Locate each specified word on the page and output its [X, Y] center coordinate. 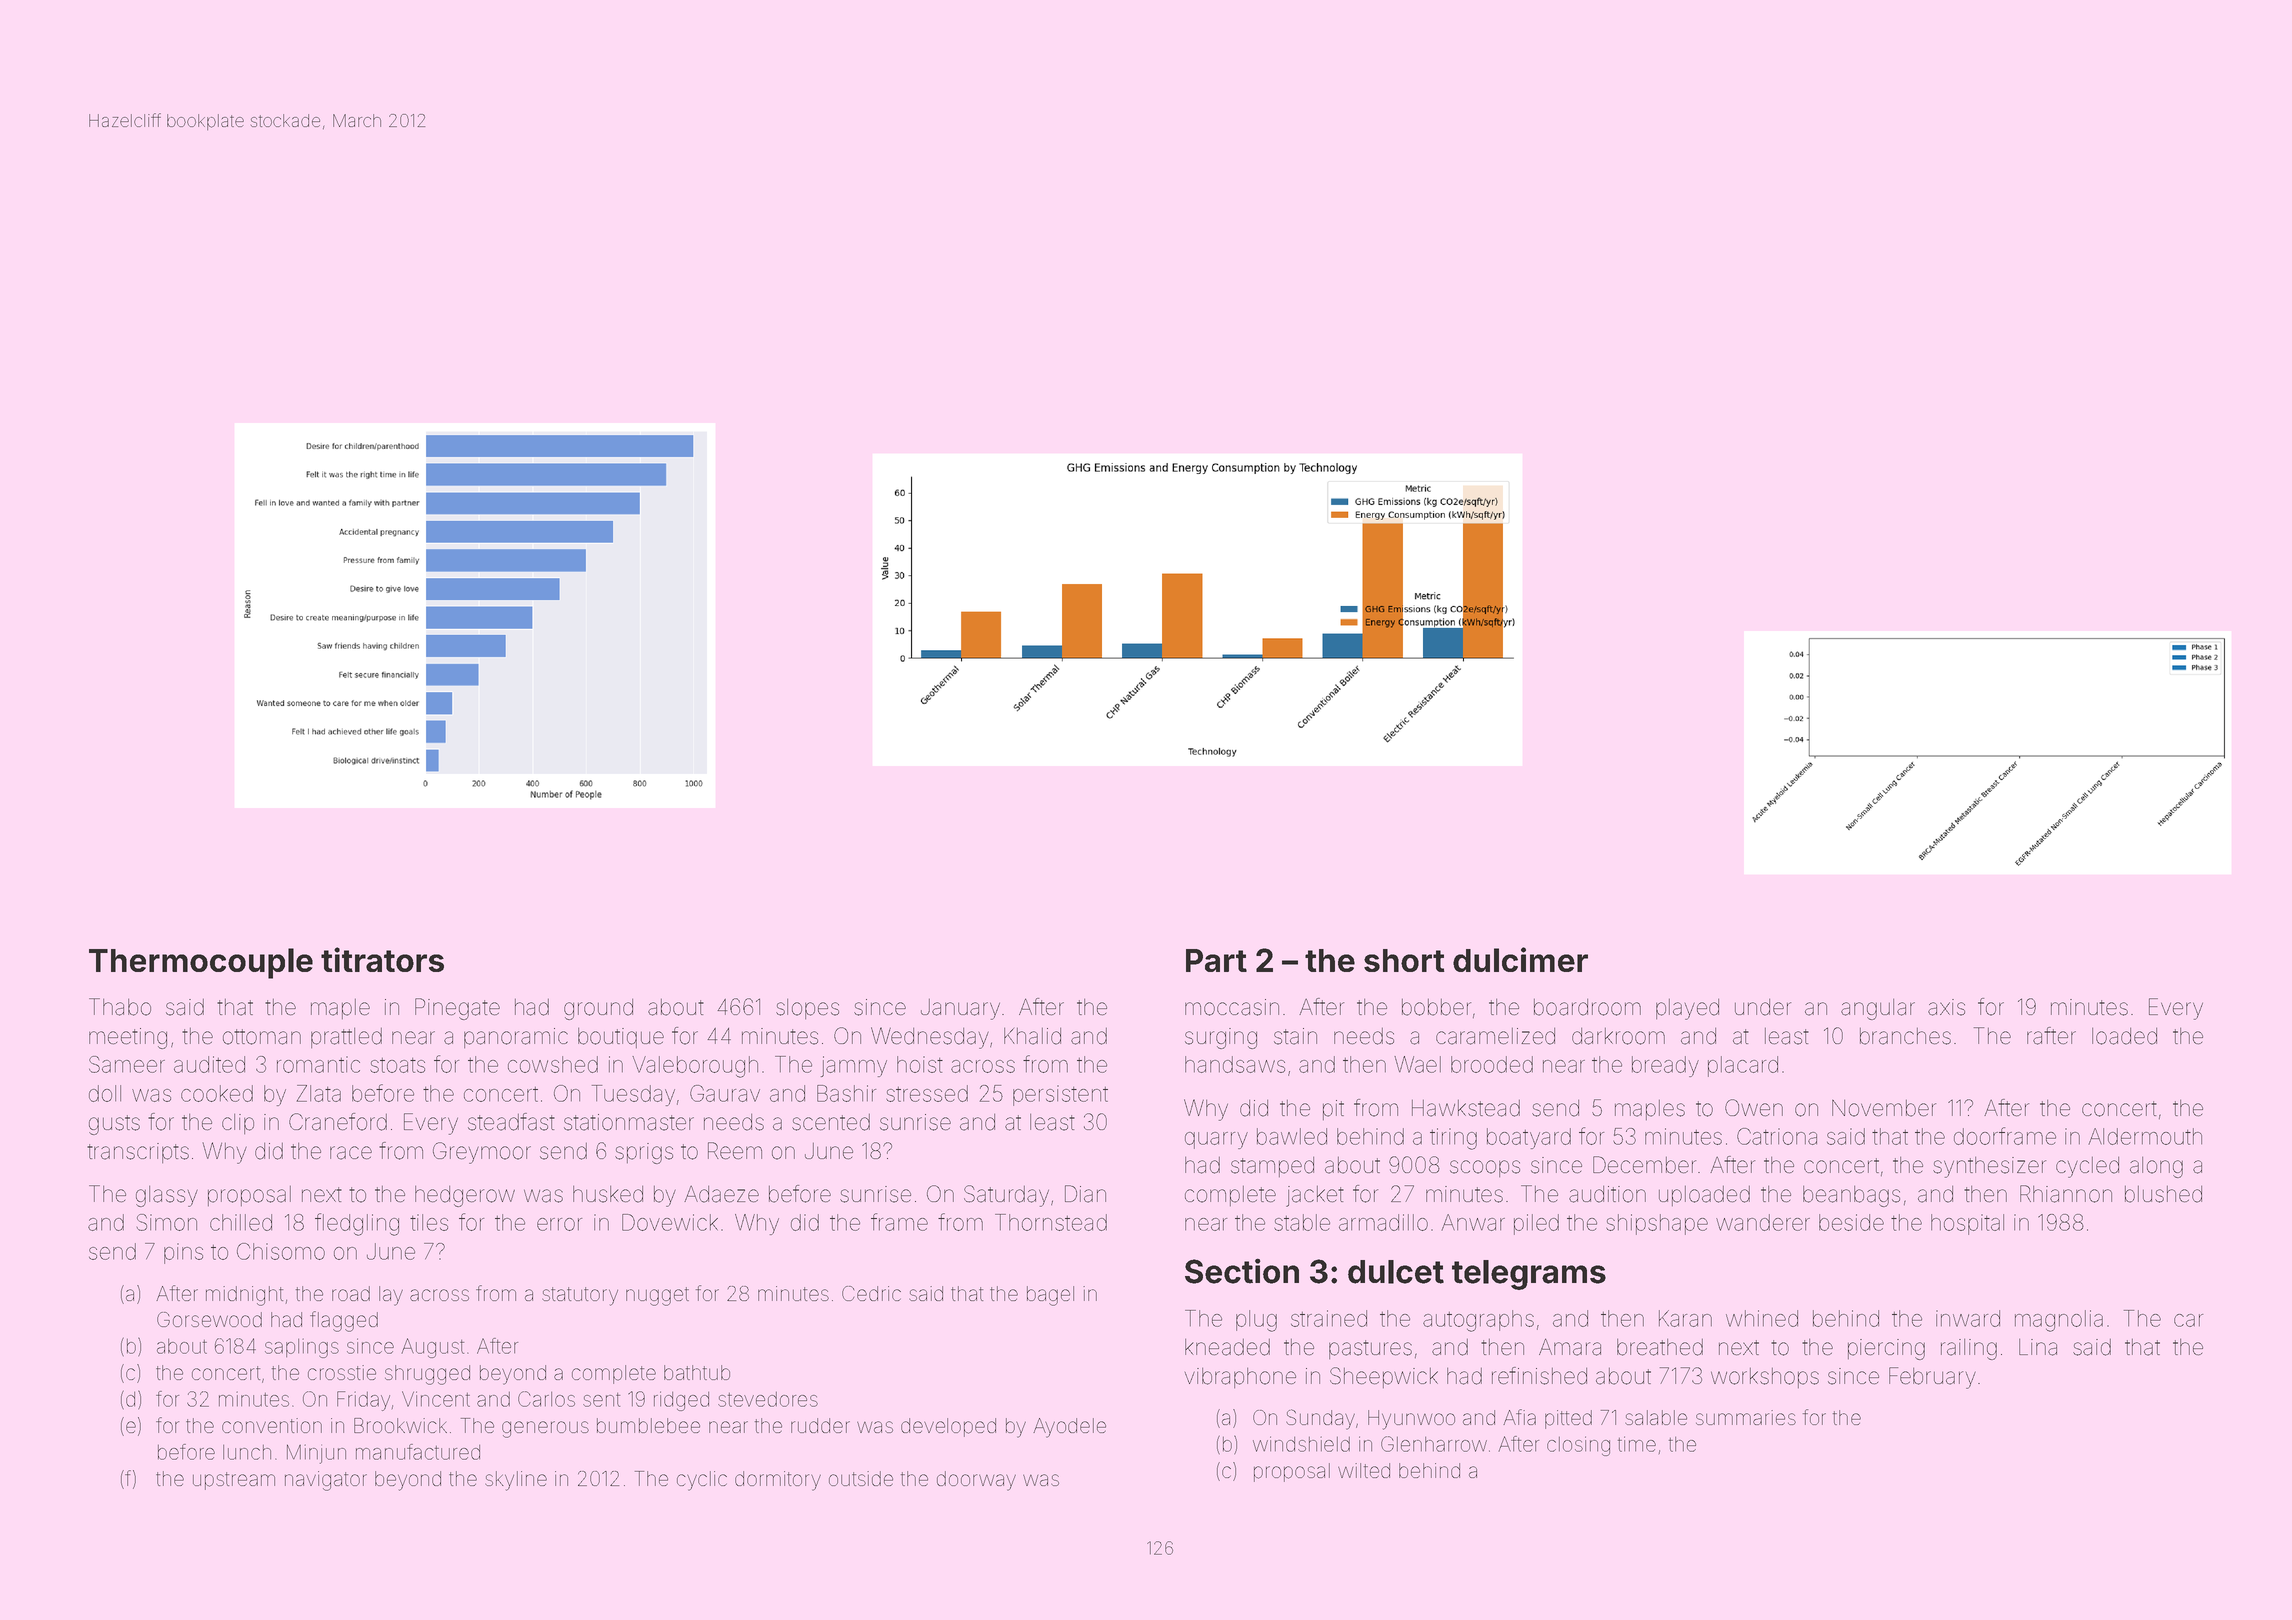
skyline [516, 1481]
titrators [382, 959]
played [1687, 1009]
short [1404, 960]
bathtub [697, 1372]
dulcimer [1520, 959]
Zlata [319, 1093]
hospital [1967, 1224]
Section [1242, 1271]
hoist [920, 1064]
